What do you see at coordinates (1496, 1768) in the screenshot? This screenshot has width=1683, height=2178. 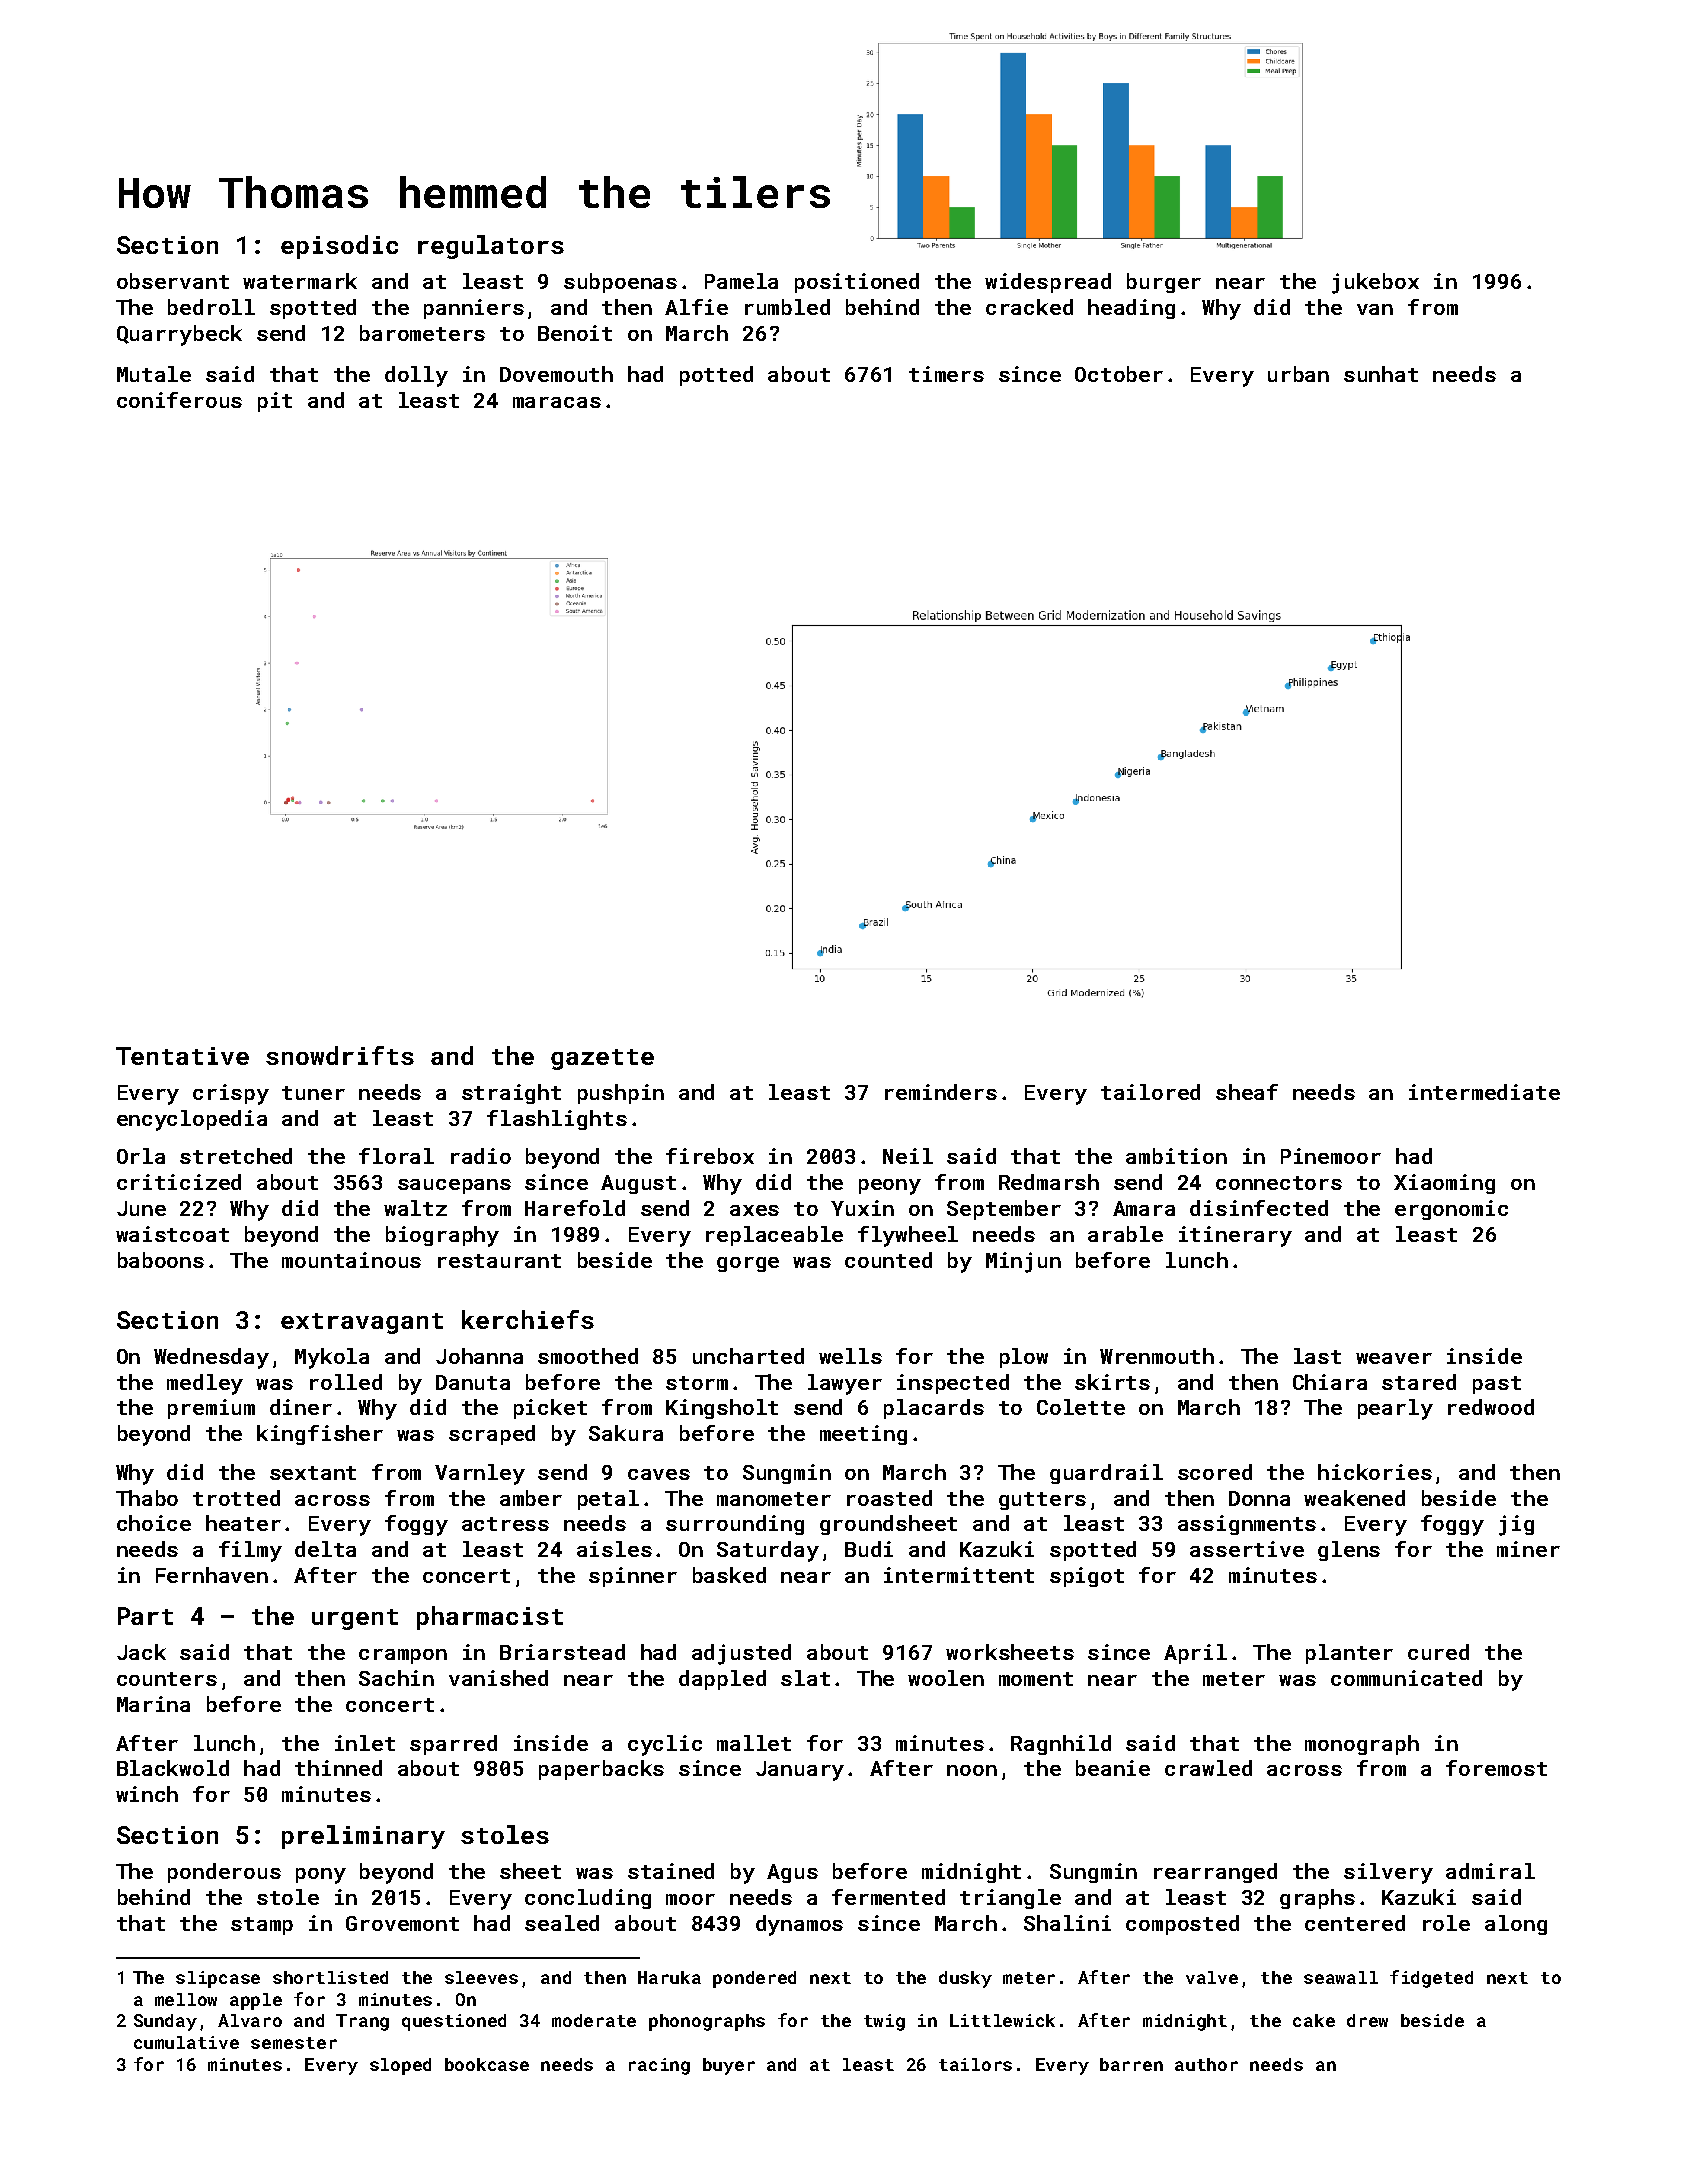 I see `foremost` at bounding box center [1496, 1768].
